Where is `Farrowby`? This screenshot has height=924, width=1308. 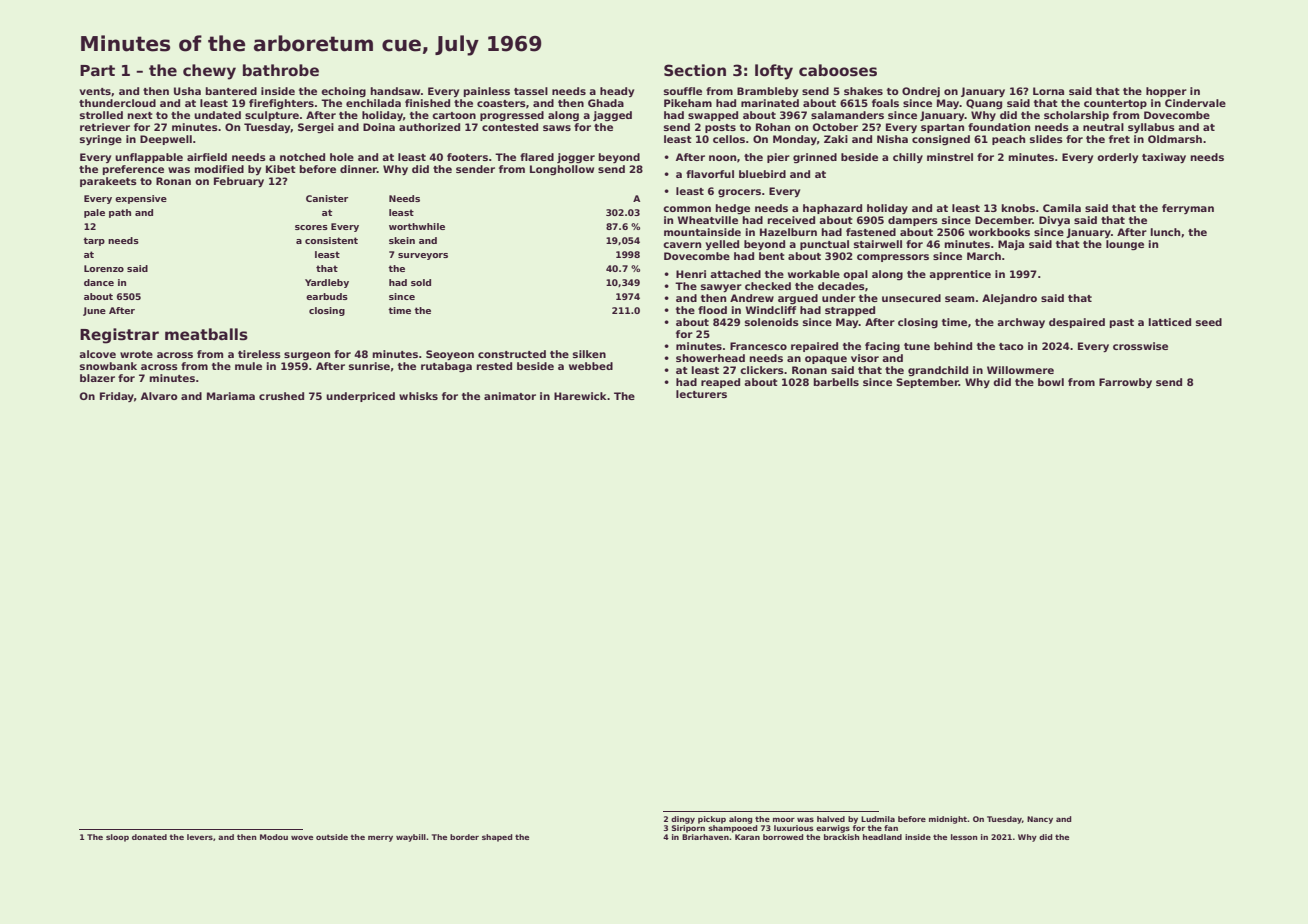
Farrowby is located at coordinates (1125, 383).
